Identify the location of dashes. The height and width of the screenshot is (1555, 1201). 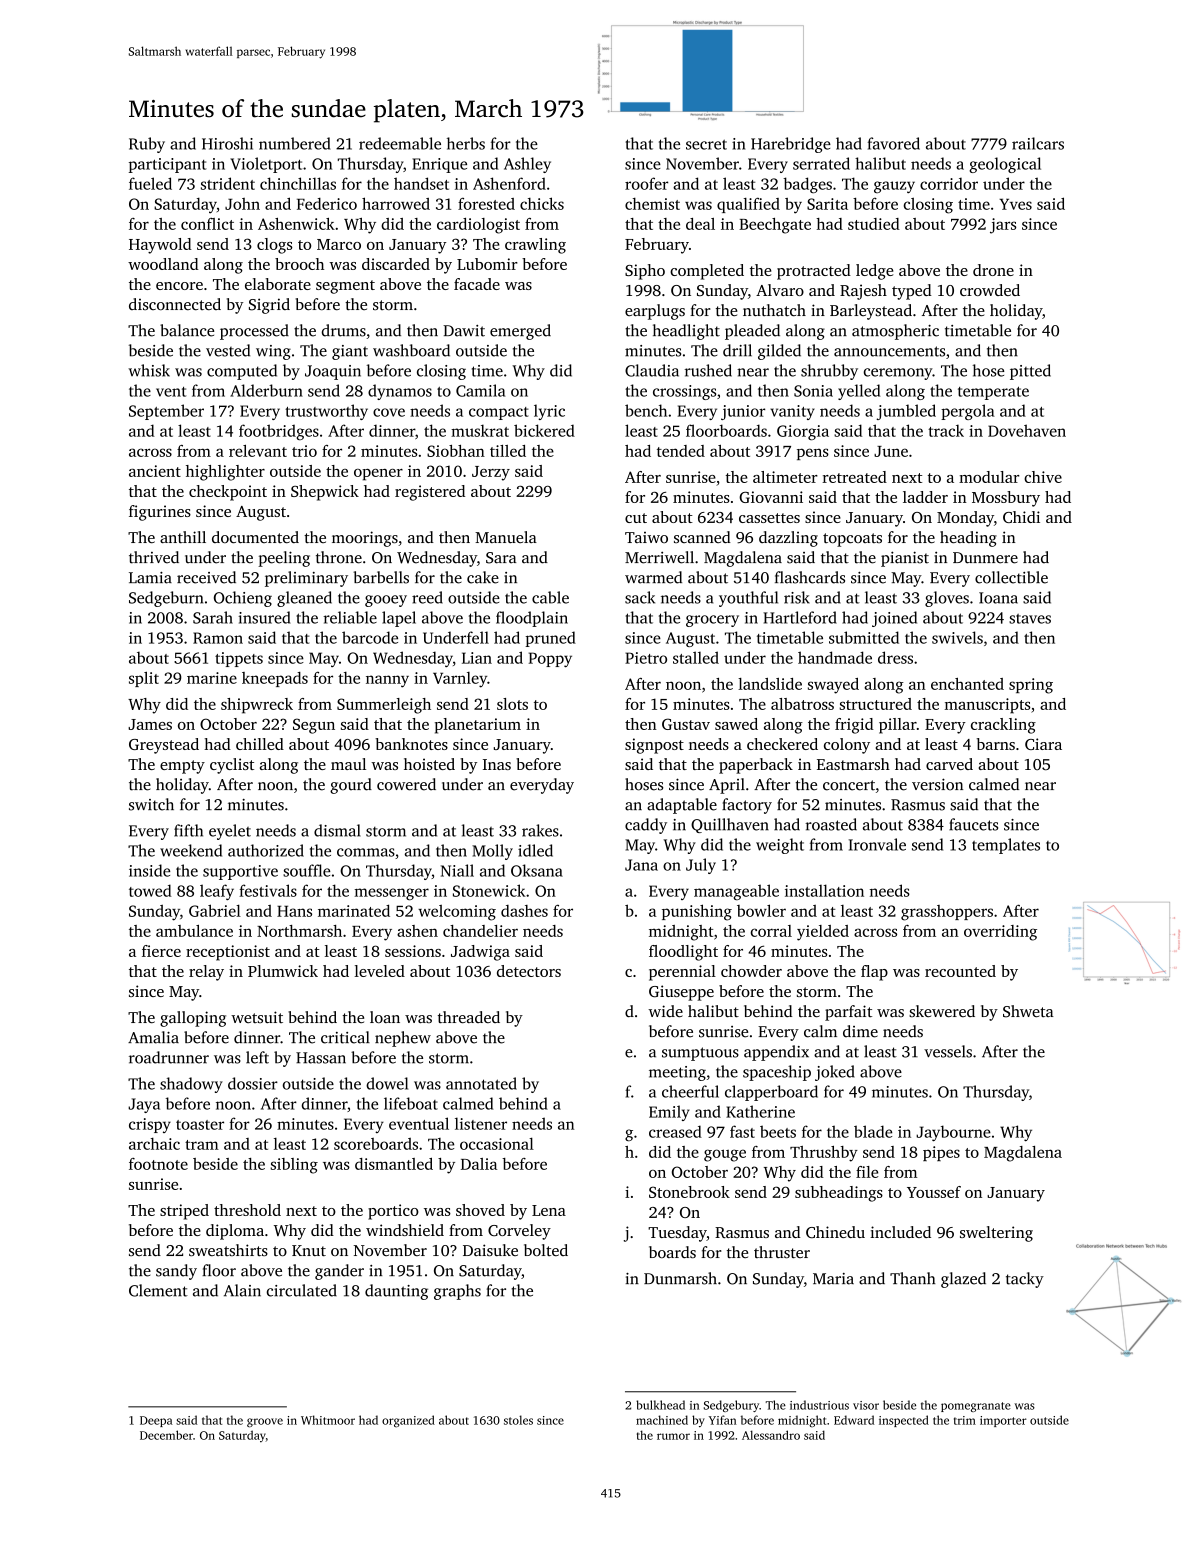
(524, 911).
